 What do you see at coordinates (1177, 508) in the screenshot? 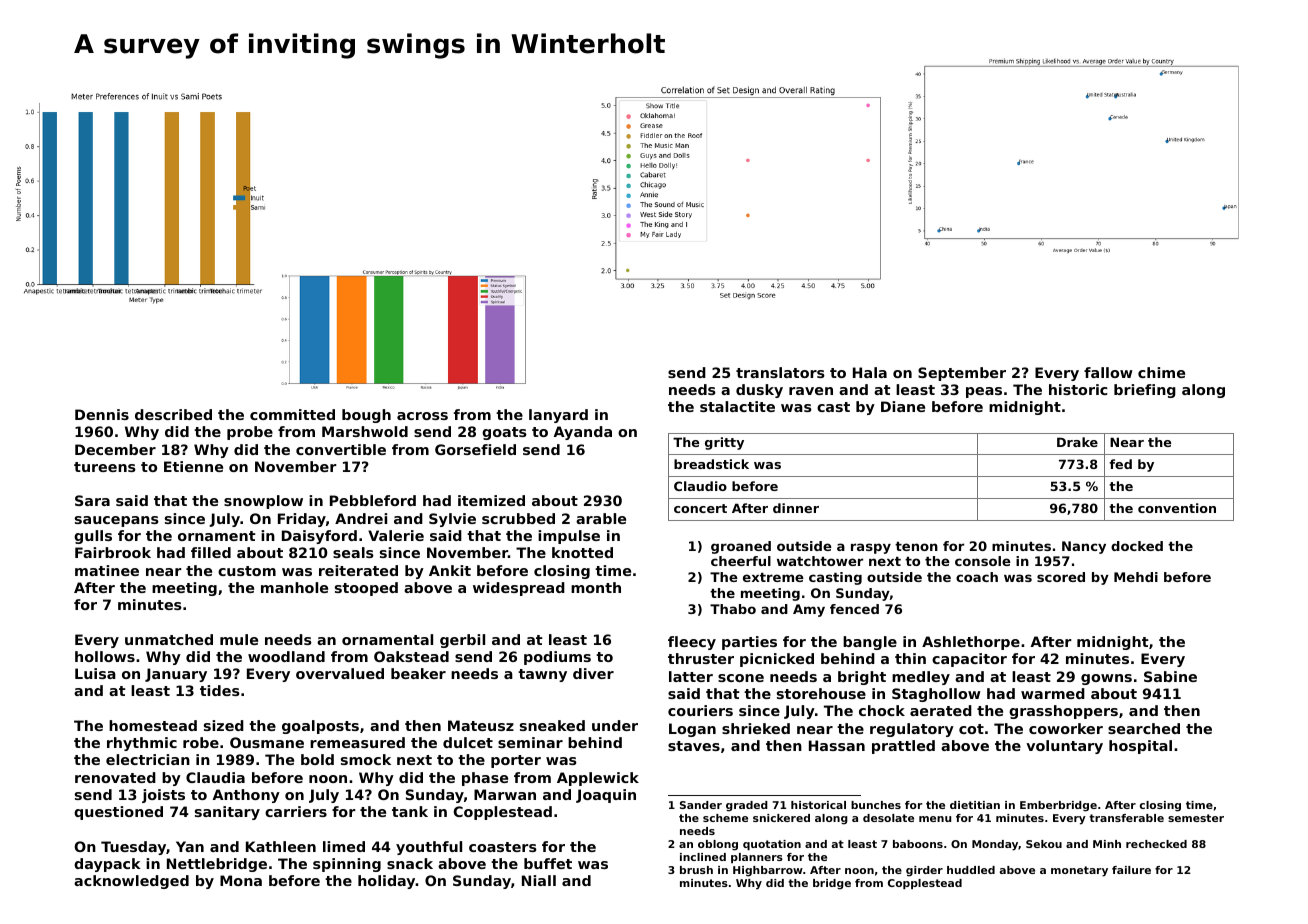
I see `convention` at bounding box center [1177, 508].
